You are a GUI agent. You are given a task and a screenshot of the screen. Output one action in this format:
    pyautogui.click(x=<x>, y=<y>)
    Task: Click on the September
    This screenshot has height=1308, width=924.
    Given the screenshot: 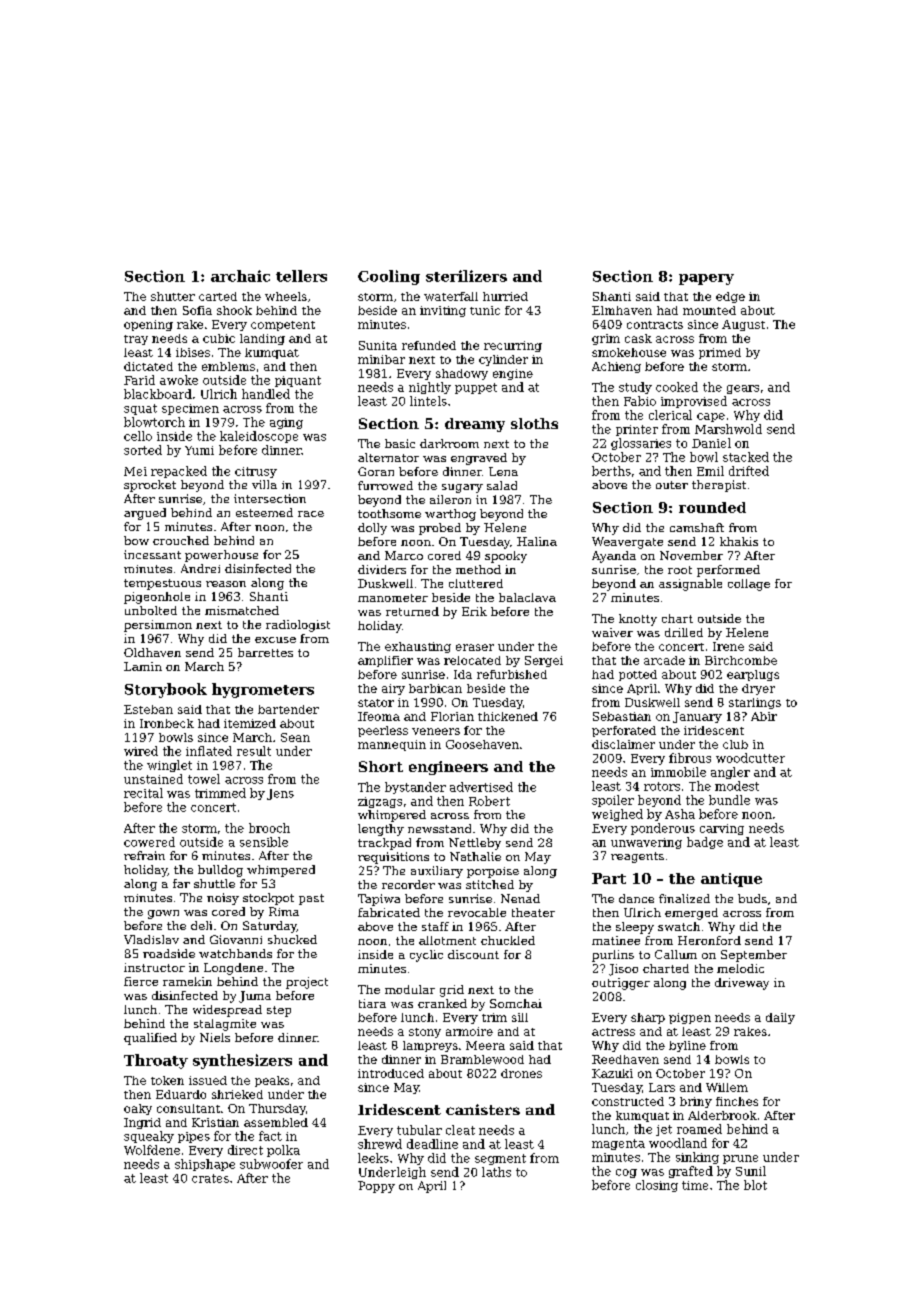 What is the action you would take?
    pyautogui.click(x=754, y=956)
